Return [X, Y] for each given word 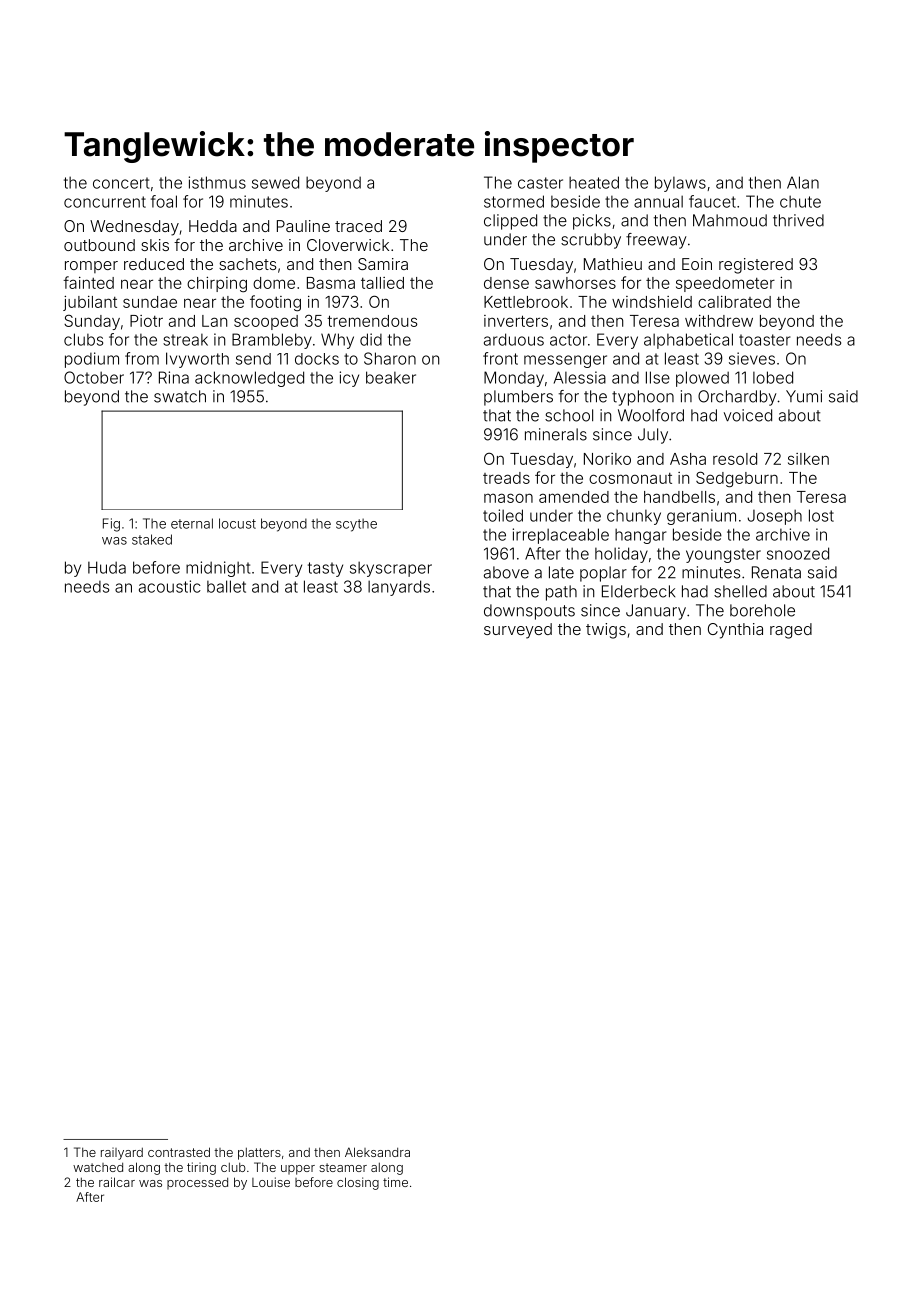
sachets [247, 264]
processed [197, 1184]
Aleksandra [377, 1152]
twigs [606, 631]
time [395, 1182]
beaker [391, 377]
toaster [764, 340]
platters [259, 1154]
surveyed [518, 631]
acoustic [170, 586]
